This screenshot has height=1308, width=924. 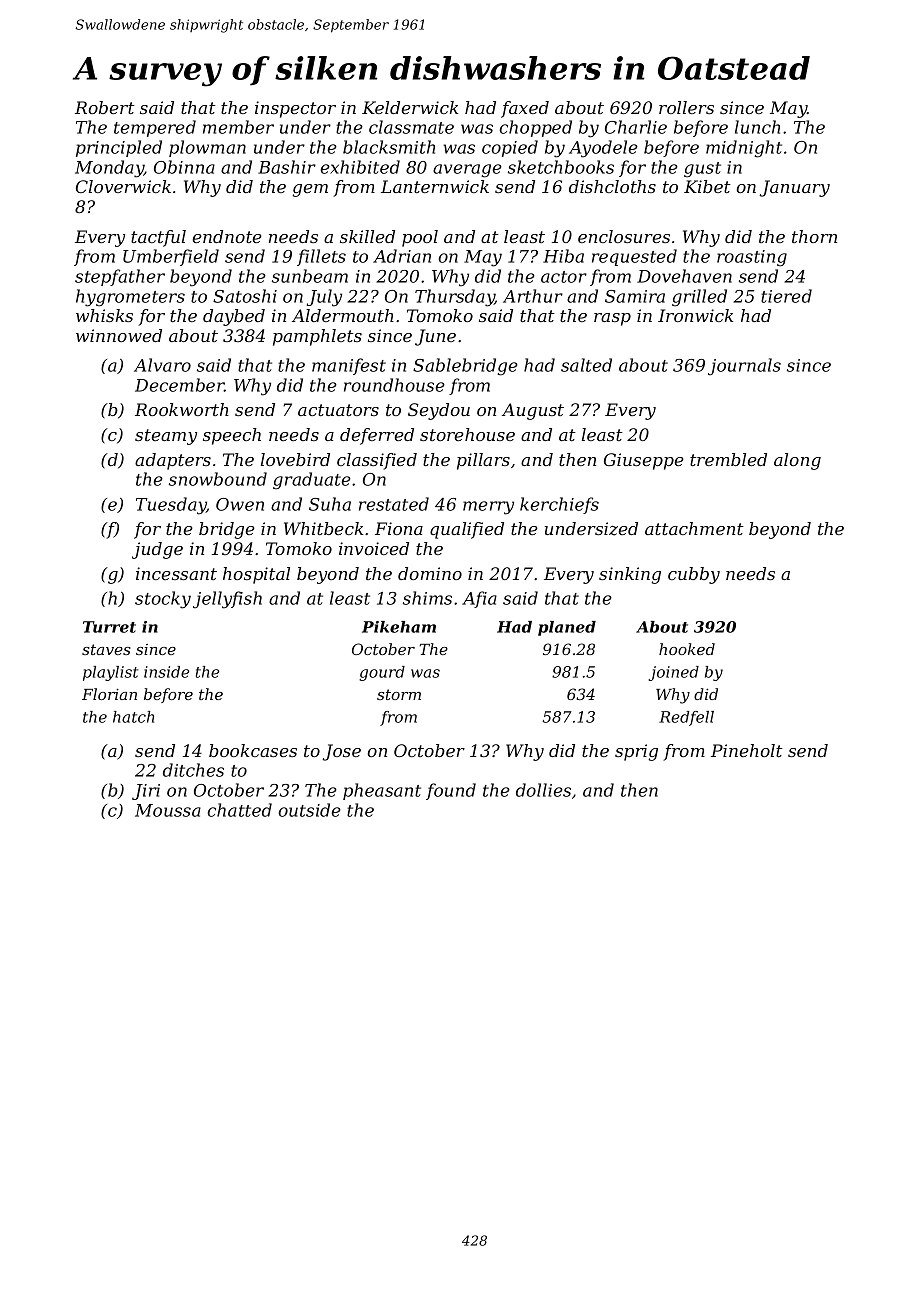 I want to click on rollers, so click(x=686, y=107).
